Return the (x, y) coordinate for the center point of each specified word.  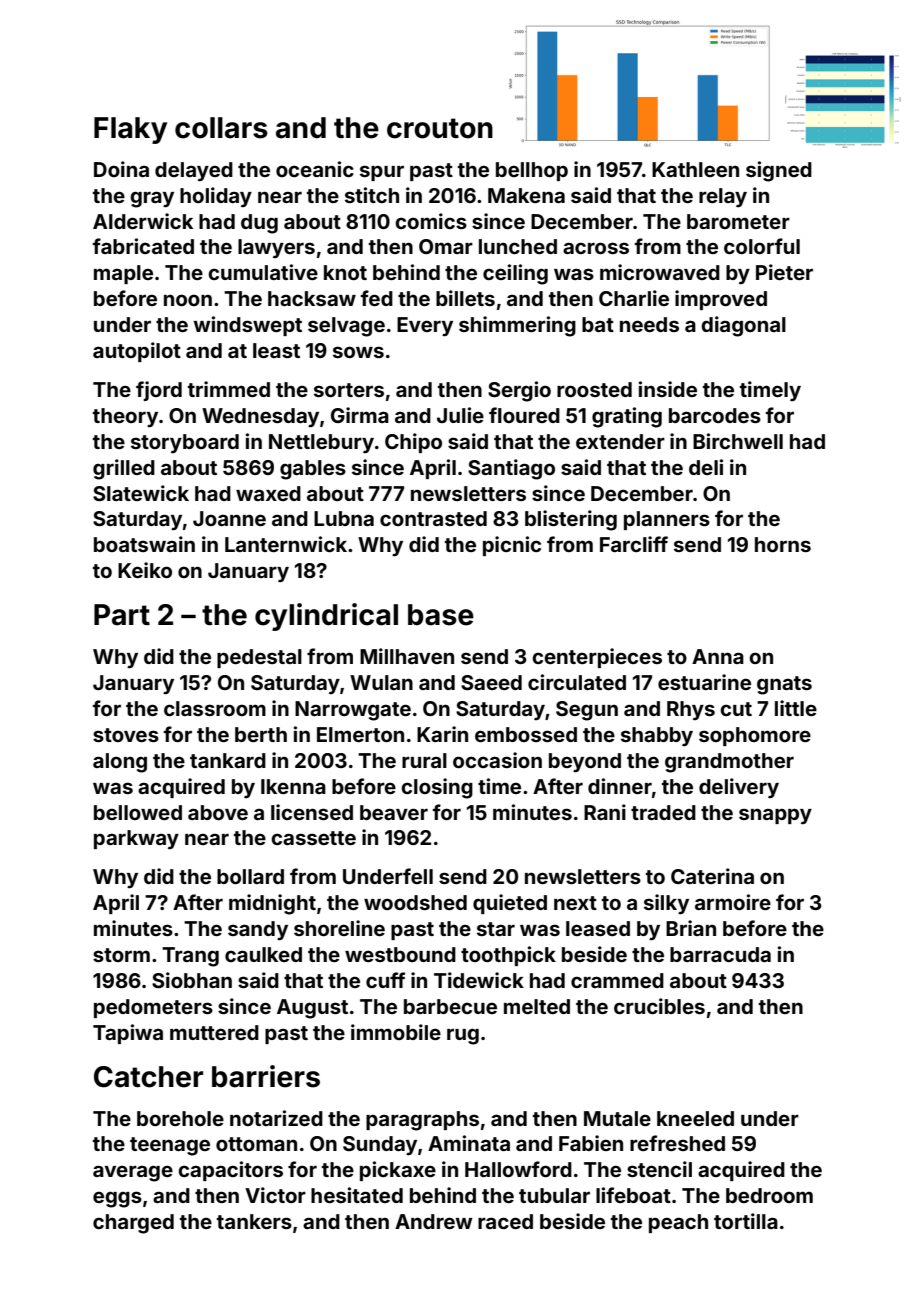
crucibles (659, 1006)
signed (779, 171)
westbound (400, 954)
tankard (228, 760)
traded (663, 812)
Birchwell (738, 441)
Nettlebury (321, 443)
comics (431, 221)
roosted (594, 389)
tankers (254, 1221)
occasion (497, 760)
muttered (214, 1032)
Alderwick (143, 221)
